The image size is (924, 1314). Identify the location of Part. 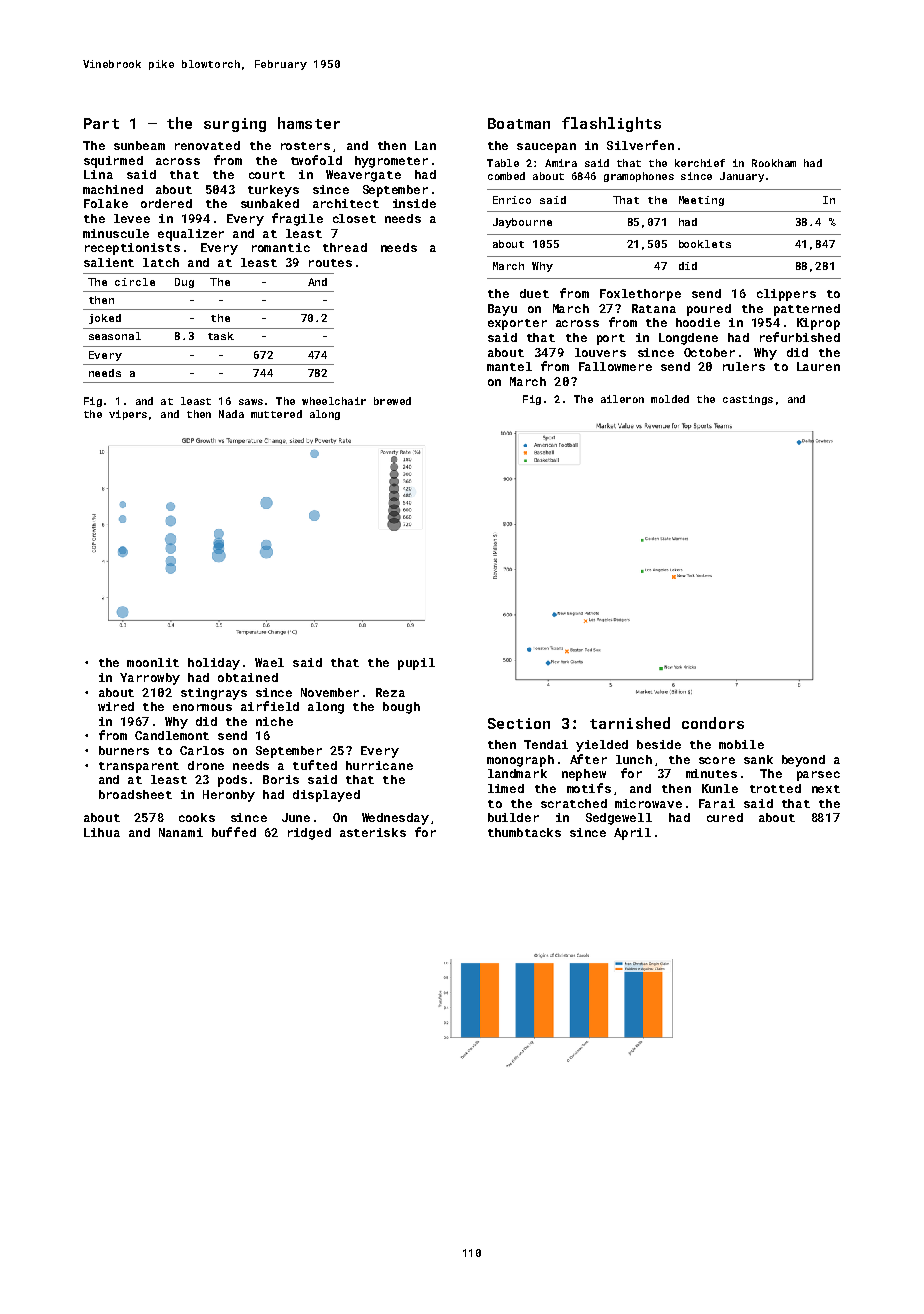
(101, 123).
